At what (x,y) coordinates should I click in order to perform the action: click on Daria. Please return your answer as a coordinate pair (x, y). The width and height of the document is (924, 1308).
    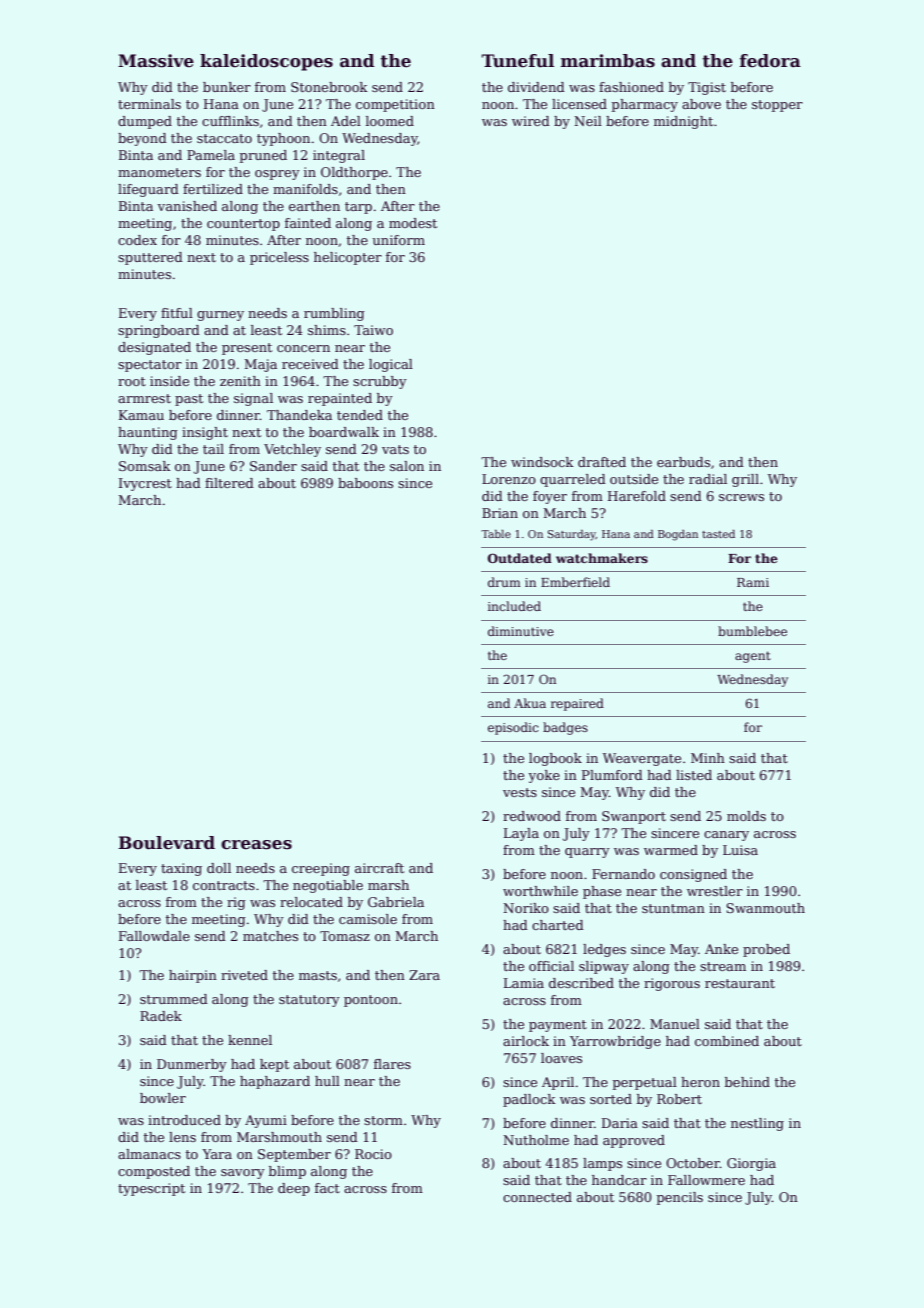
    Looking at the image, I should click on (620, 1123).
